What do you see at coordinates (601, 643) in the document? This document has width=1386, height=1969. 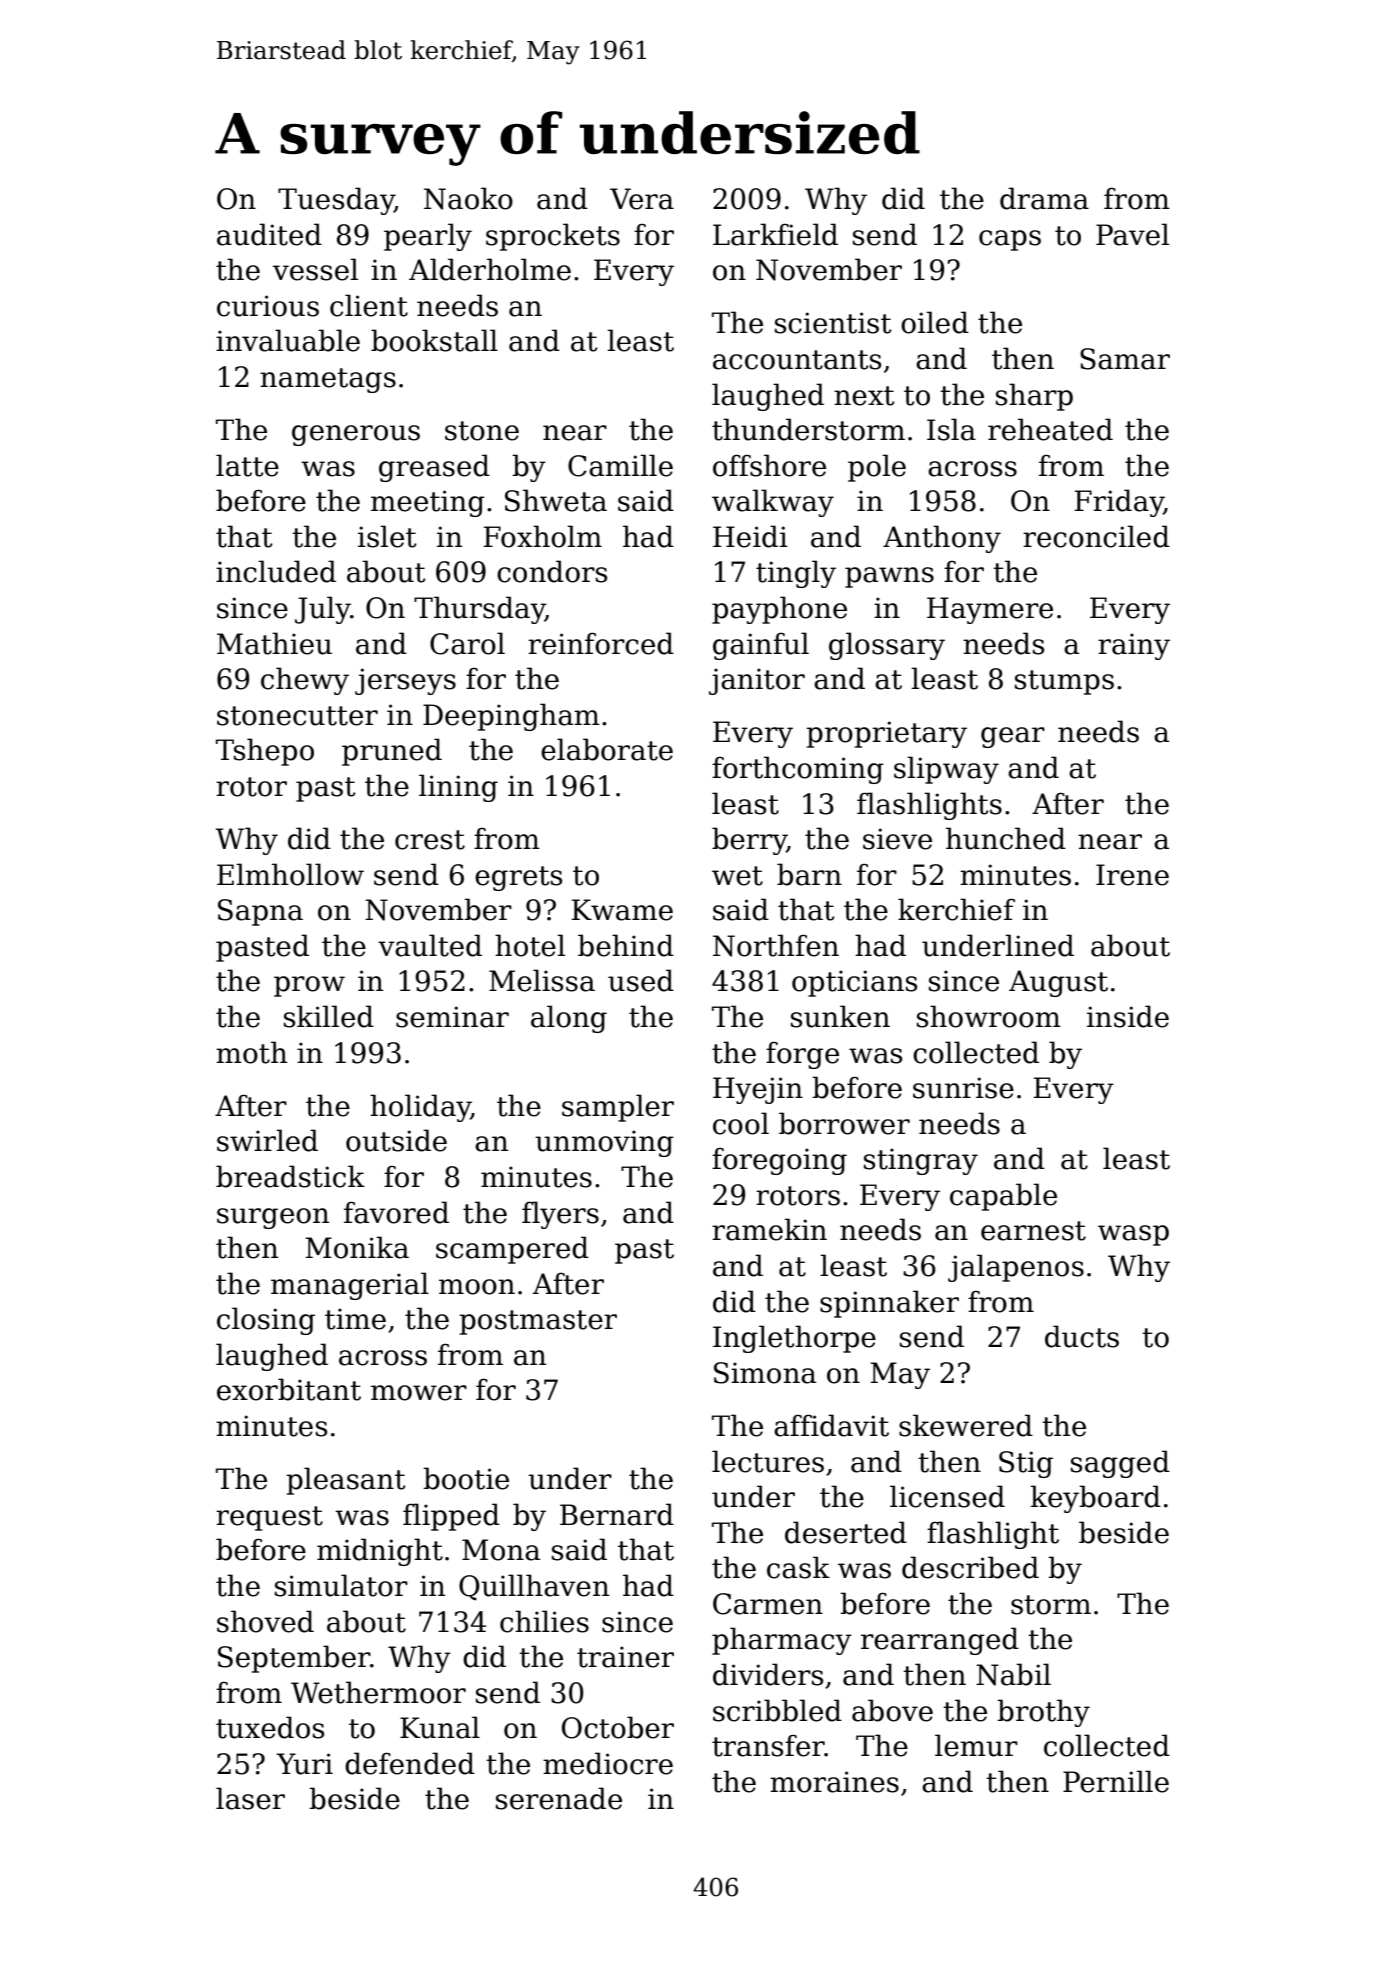 I see `reinforced` at bounding box center [601, 643].
